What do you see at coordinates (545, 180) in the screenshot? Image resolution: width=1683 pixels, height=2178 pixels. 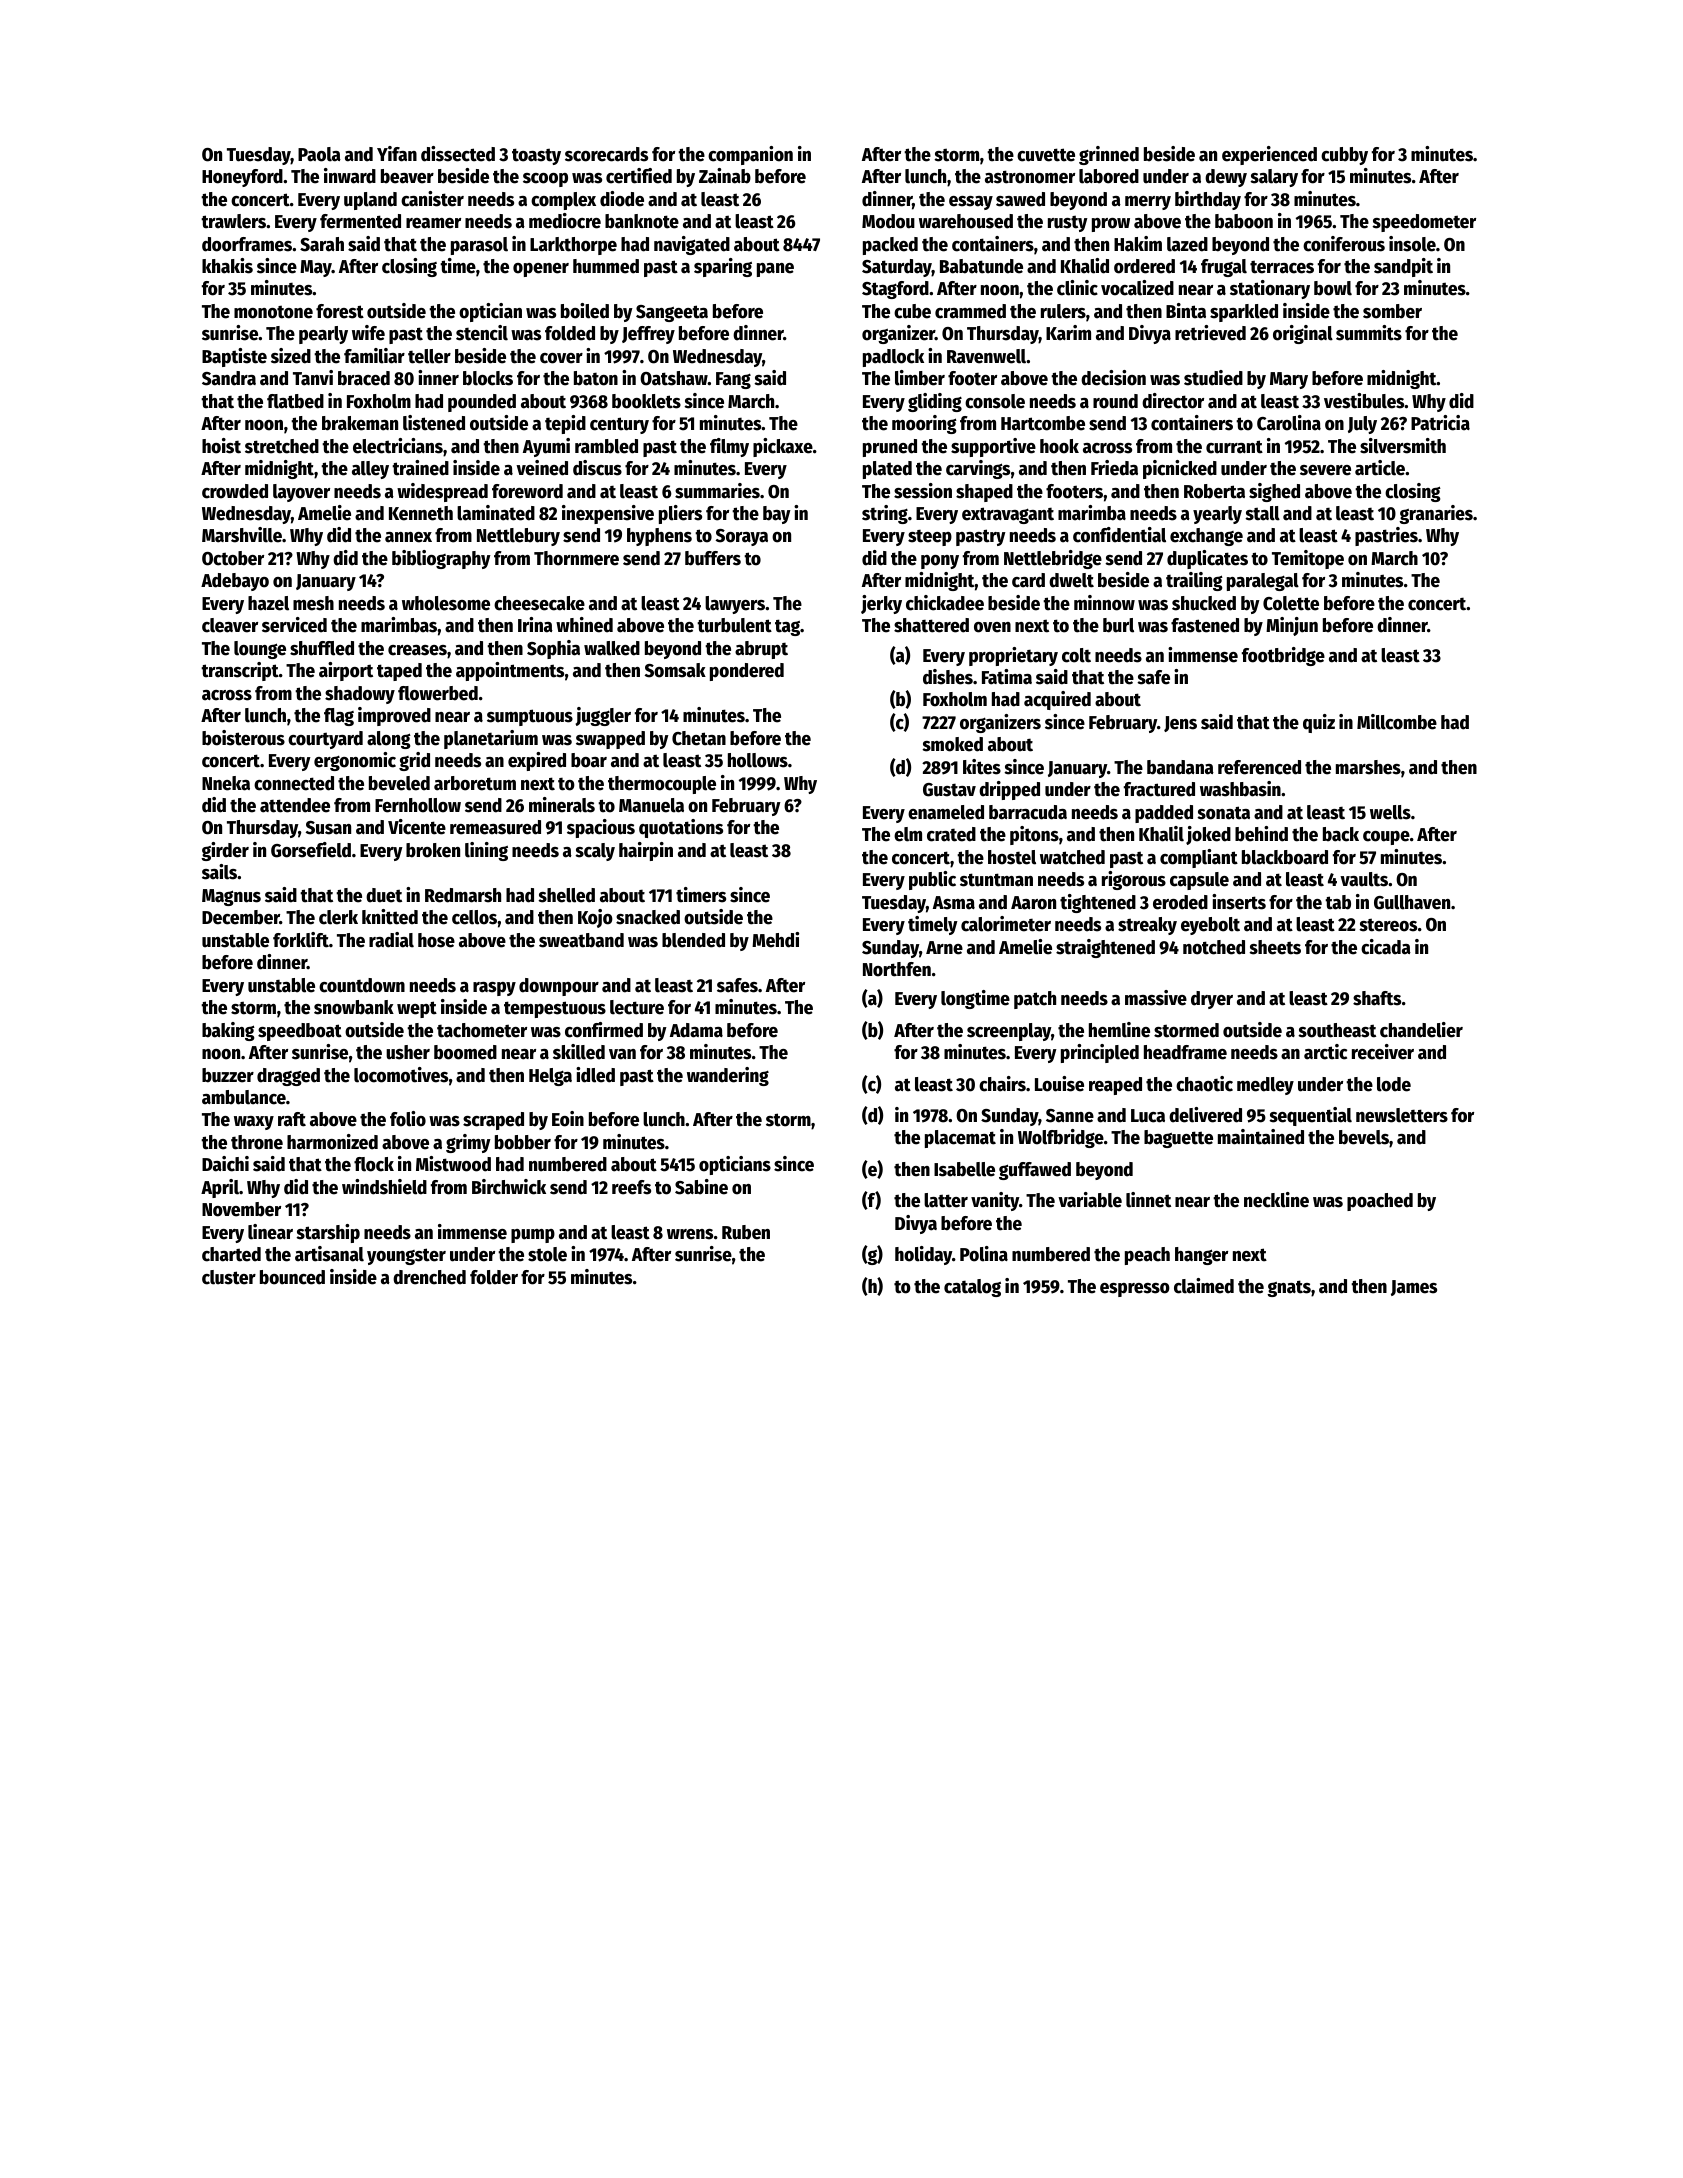 I see `scoop` at bounding box center [545, 180].
